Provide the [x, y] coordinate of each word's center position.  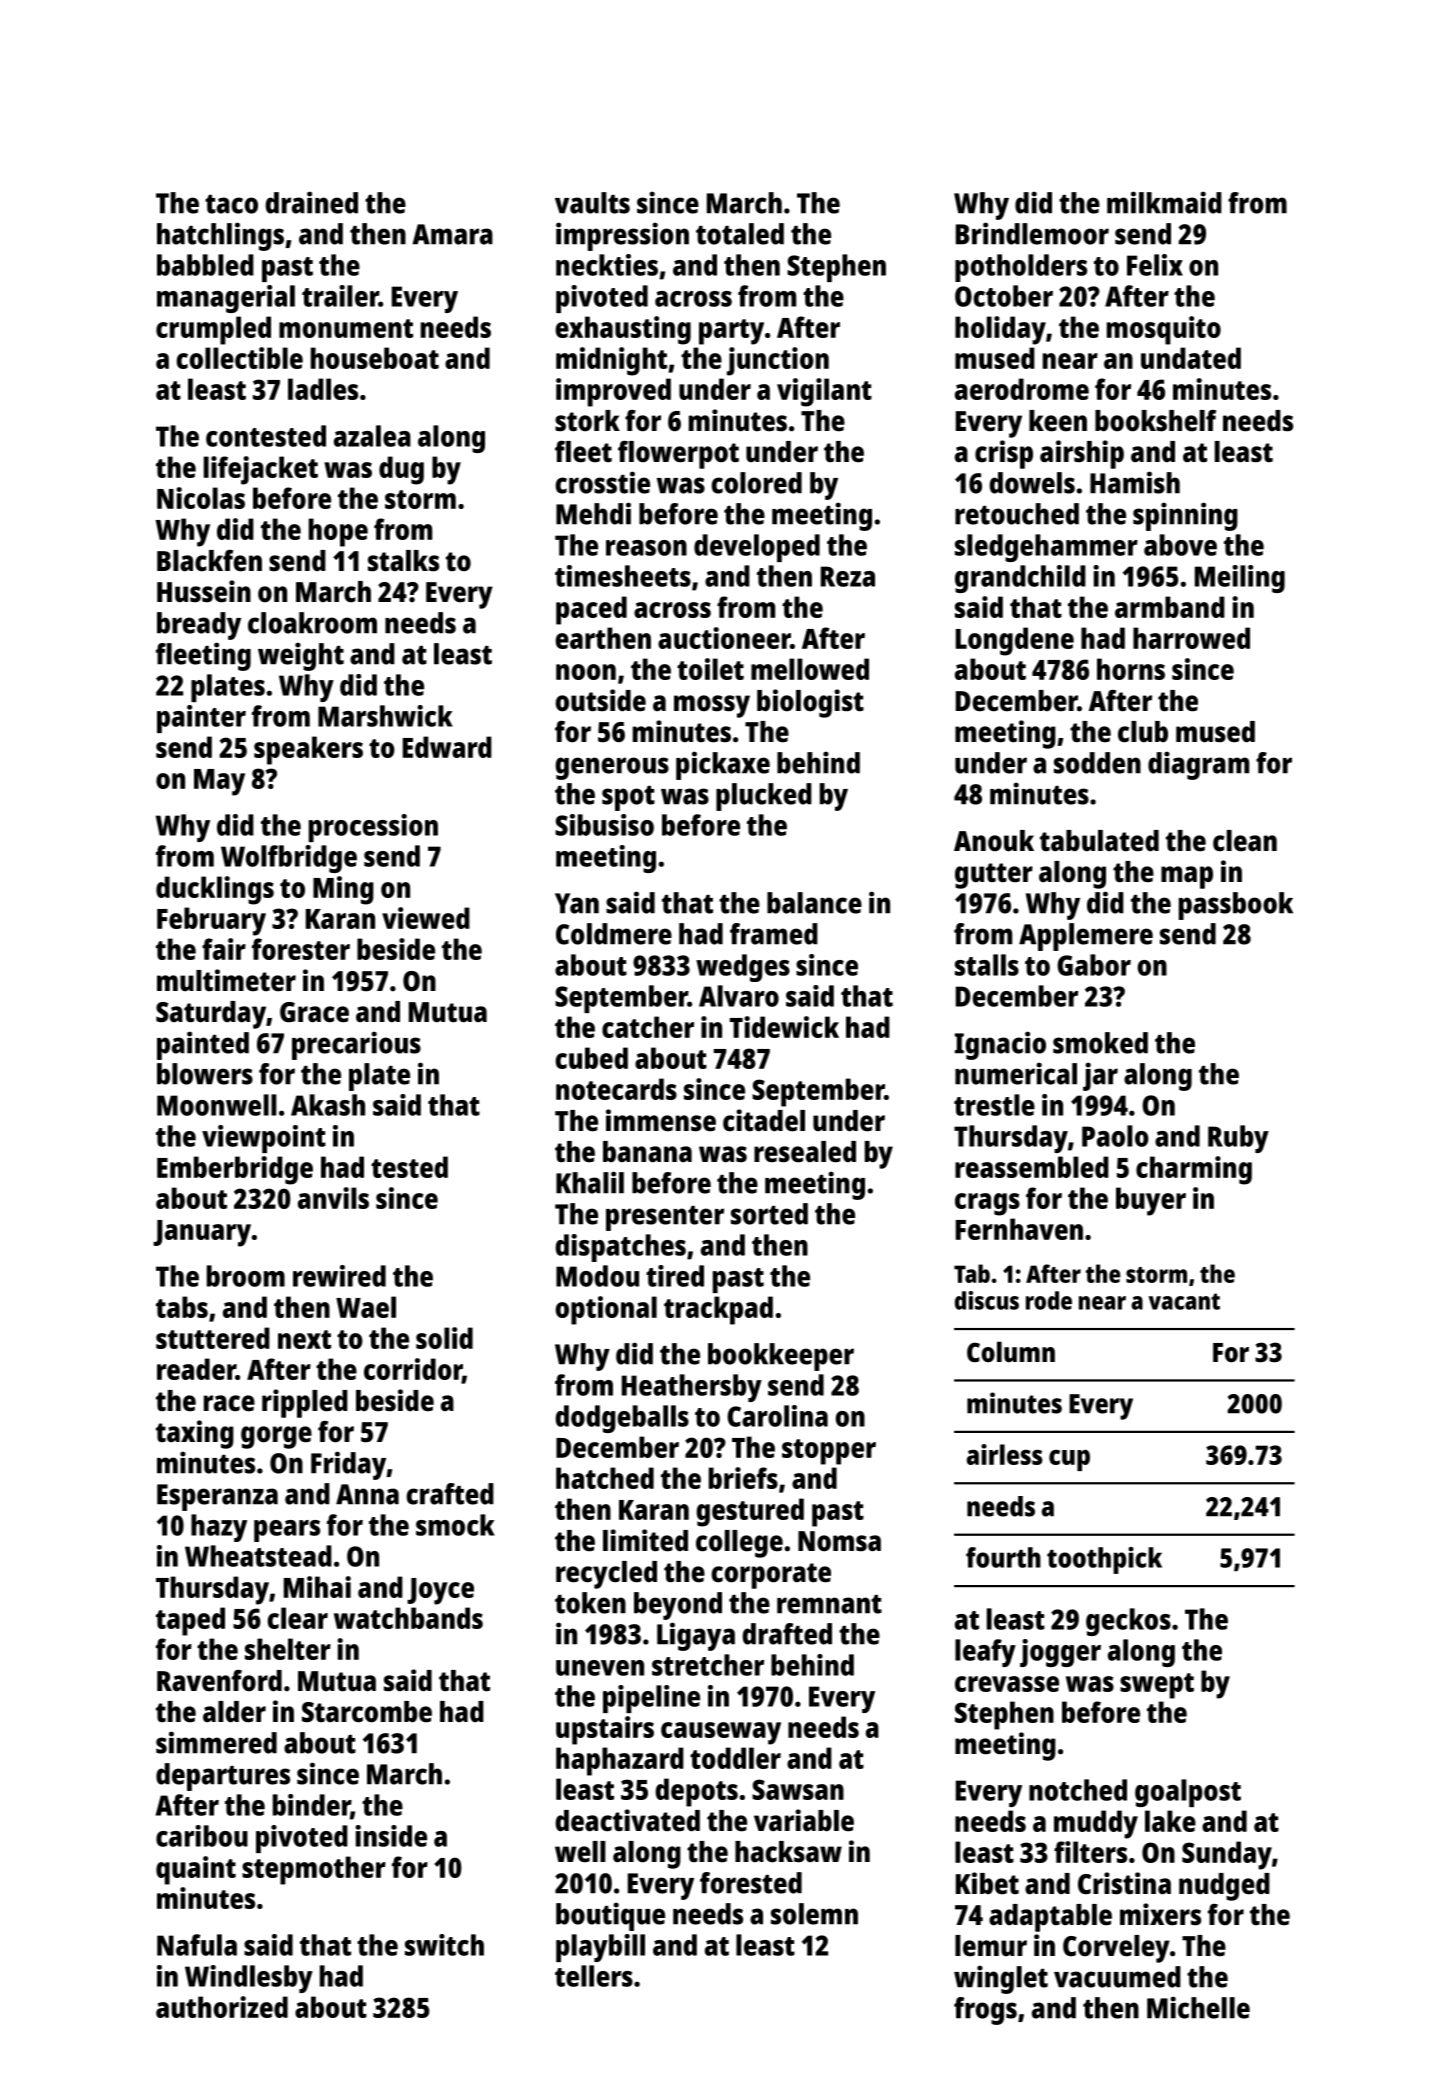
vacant [1184, 1301]
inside [391, 1836]
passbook [1236, 906]
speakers [308, 750]
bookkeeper [781, 1357]
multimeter [226, 980]
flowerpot [678, 455]
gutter [994, 876]
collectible [239, 358]
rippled [305, 1403]
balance [814, 903]
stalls [987, 965]
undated [1191, 358]
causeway [721, 1733]
